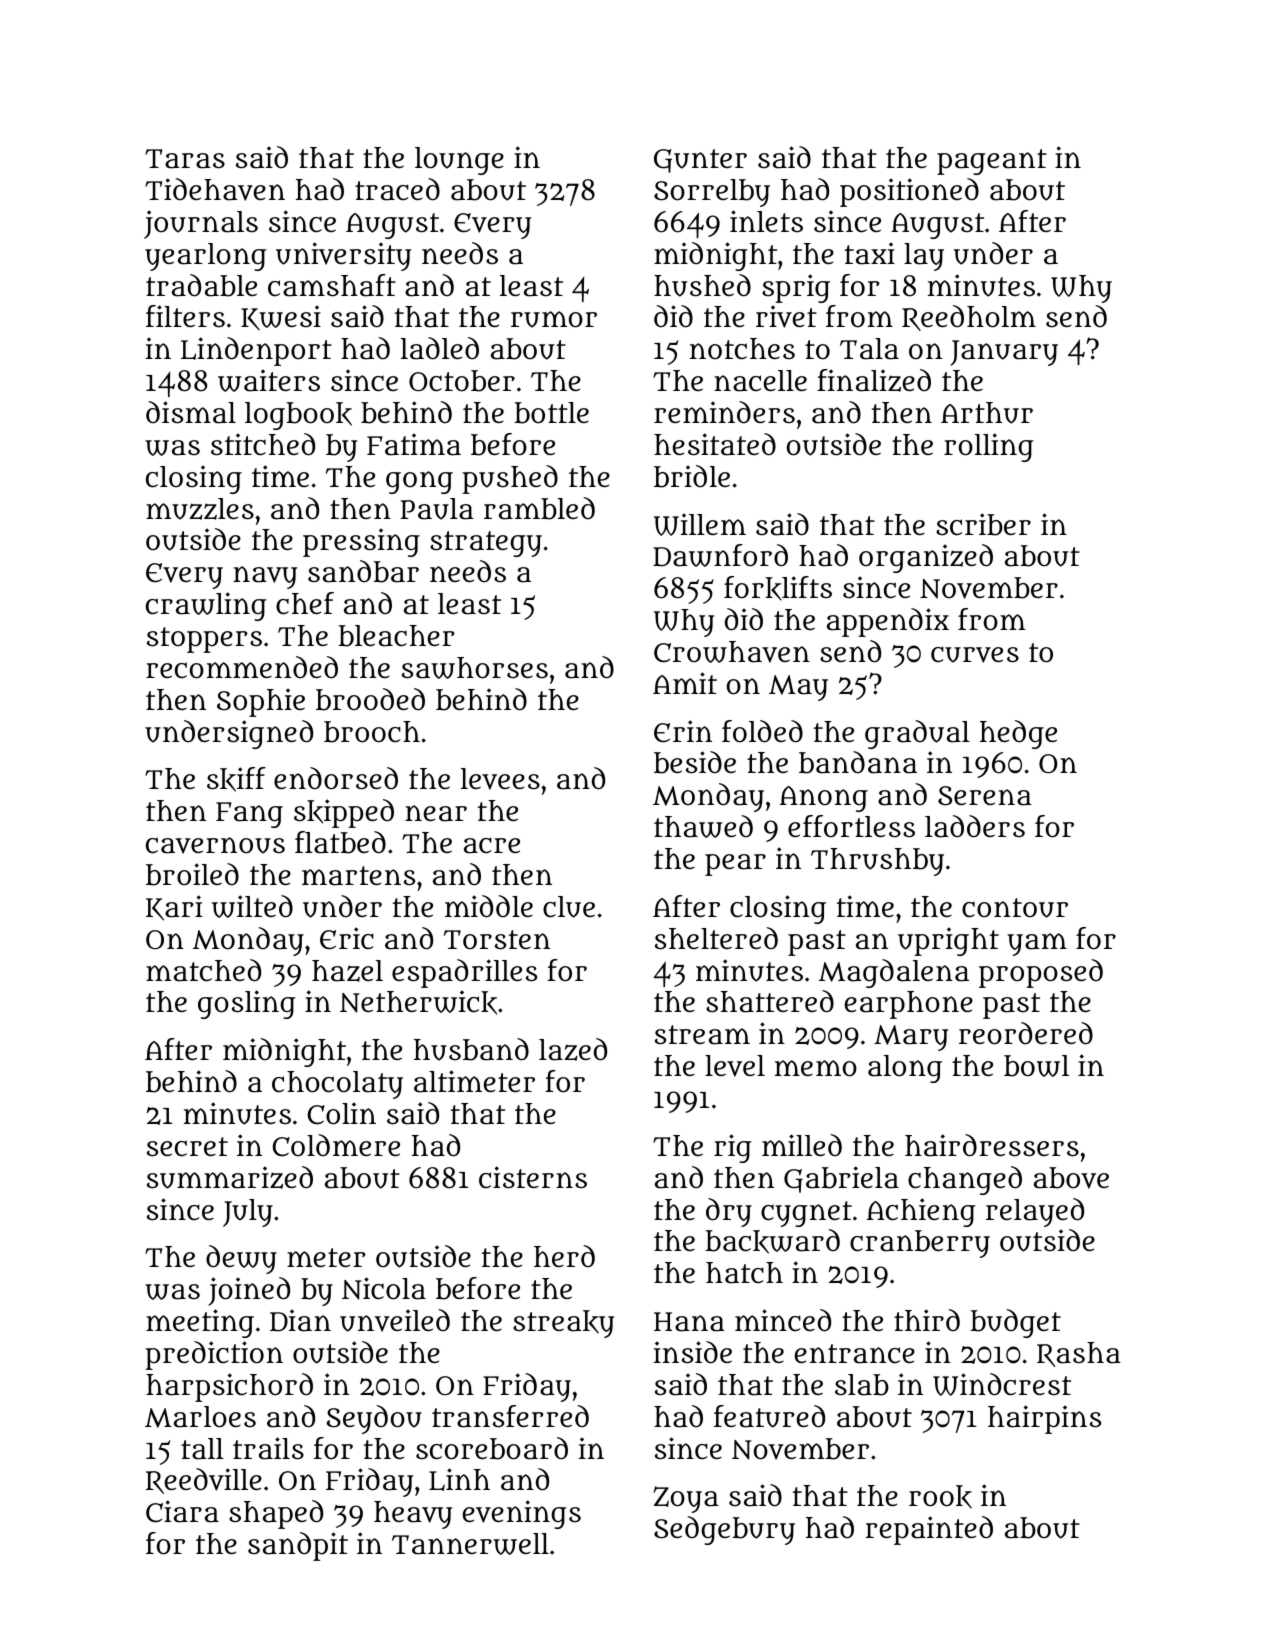  What do you see at coordinates (492, 845) in the page?
I see `acre` at bounding box center [492, 845].
